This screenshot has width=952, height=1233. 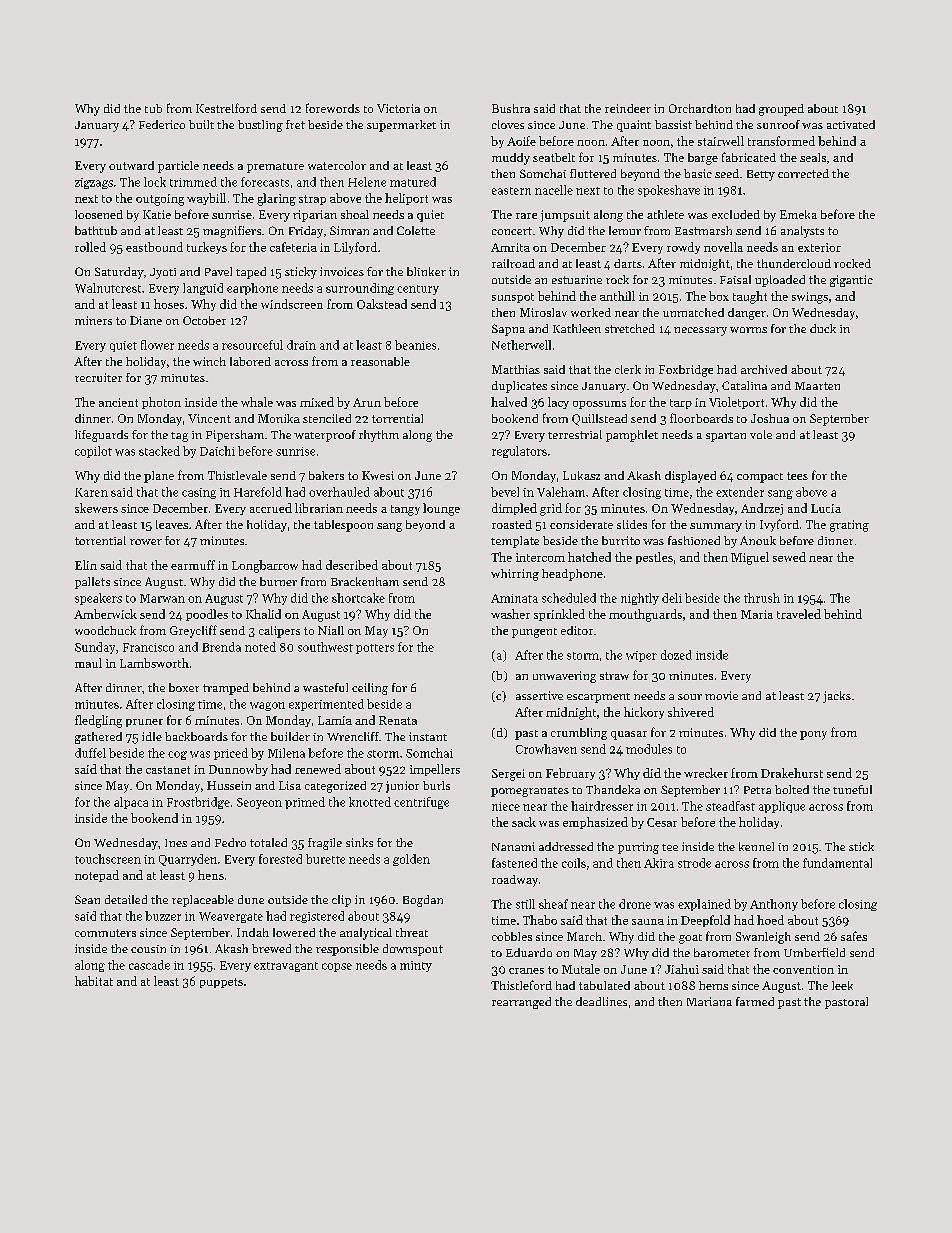 I want to click on Akira, so click(x=659, y=863).
